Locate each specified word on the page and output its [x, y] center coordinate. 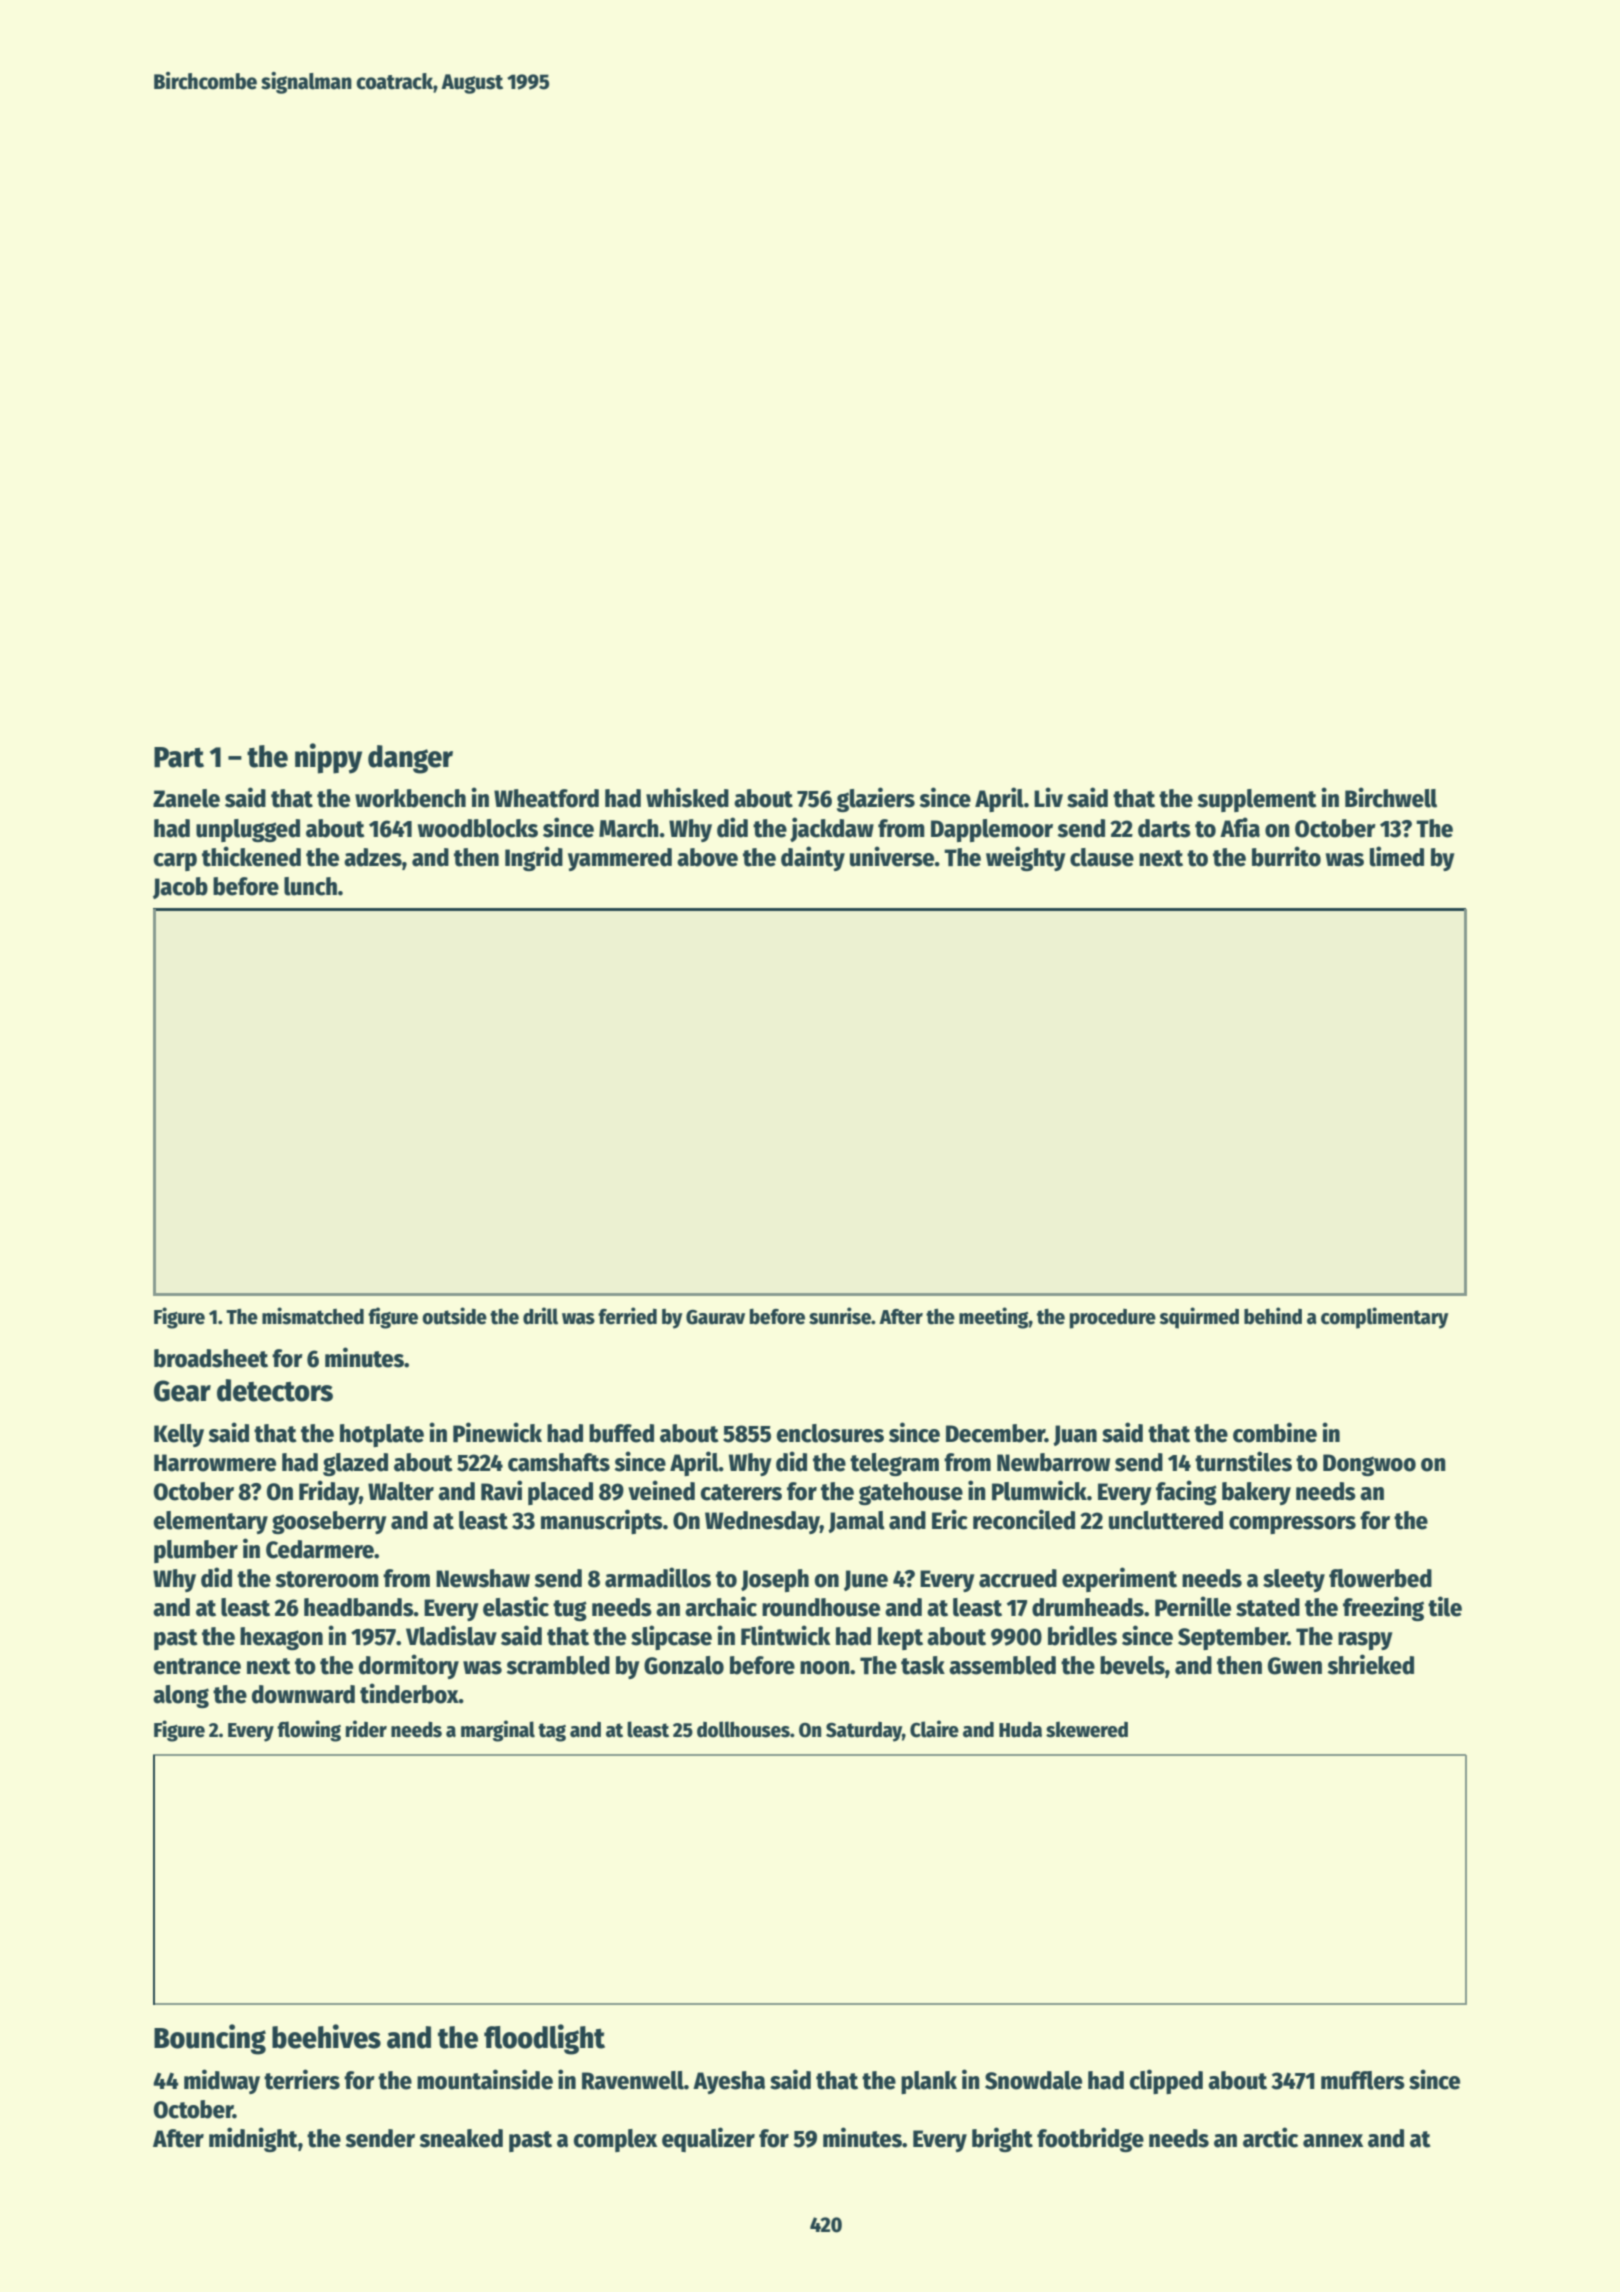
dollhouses [743, 1729]
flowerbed [1380, 1578]
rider [366, 1729]
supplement [1257, 800]
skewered [1087, 1730]
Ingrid [534, 858]
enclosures [830, 1433]
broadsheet [211, 1358]
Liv [1048, 797]
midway [222, 2081]
